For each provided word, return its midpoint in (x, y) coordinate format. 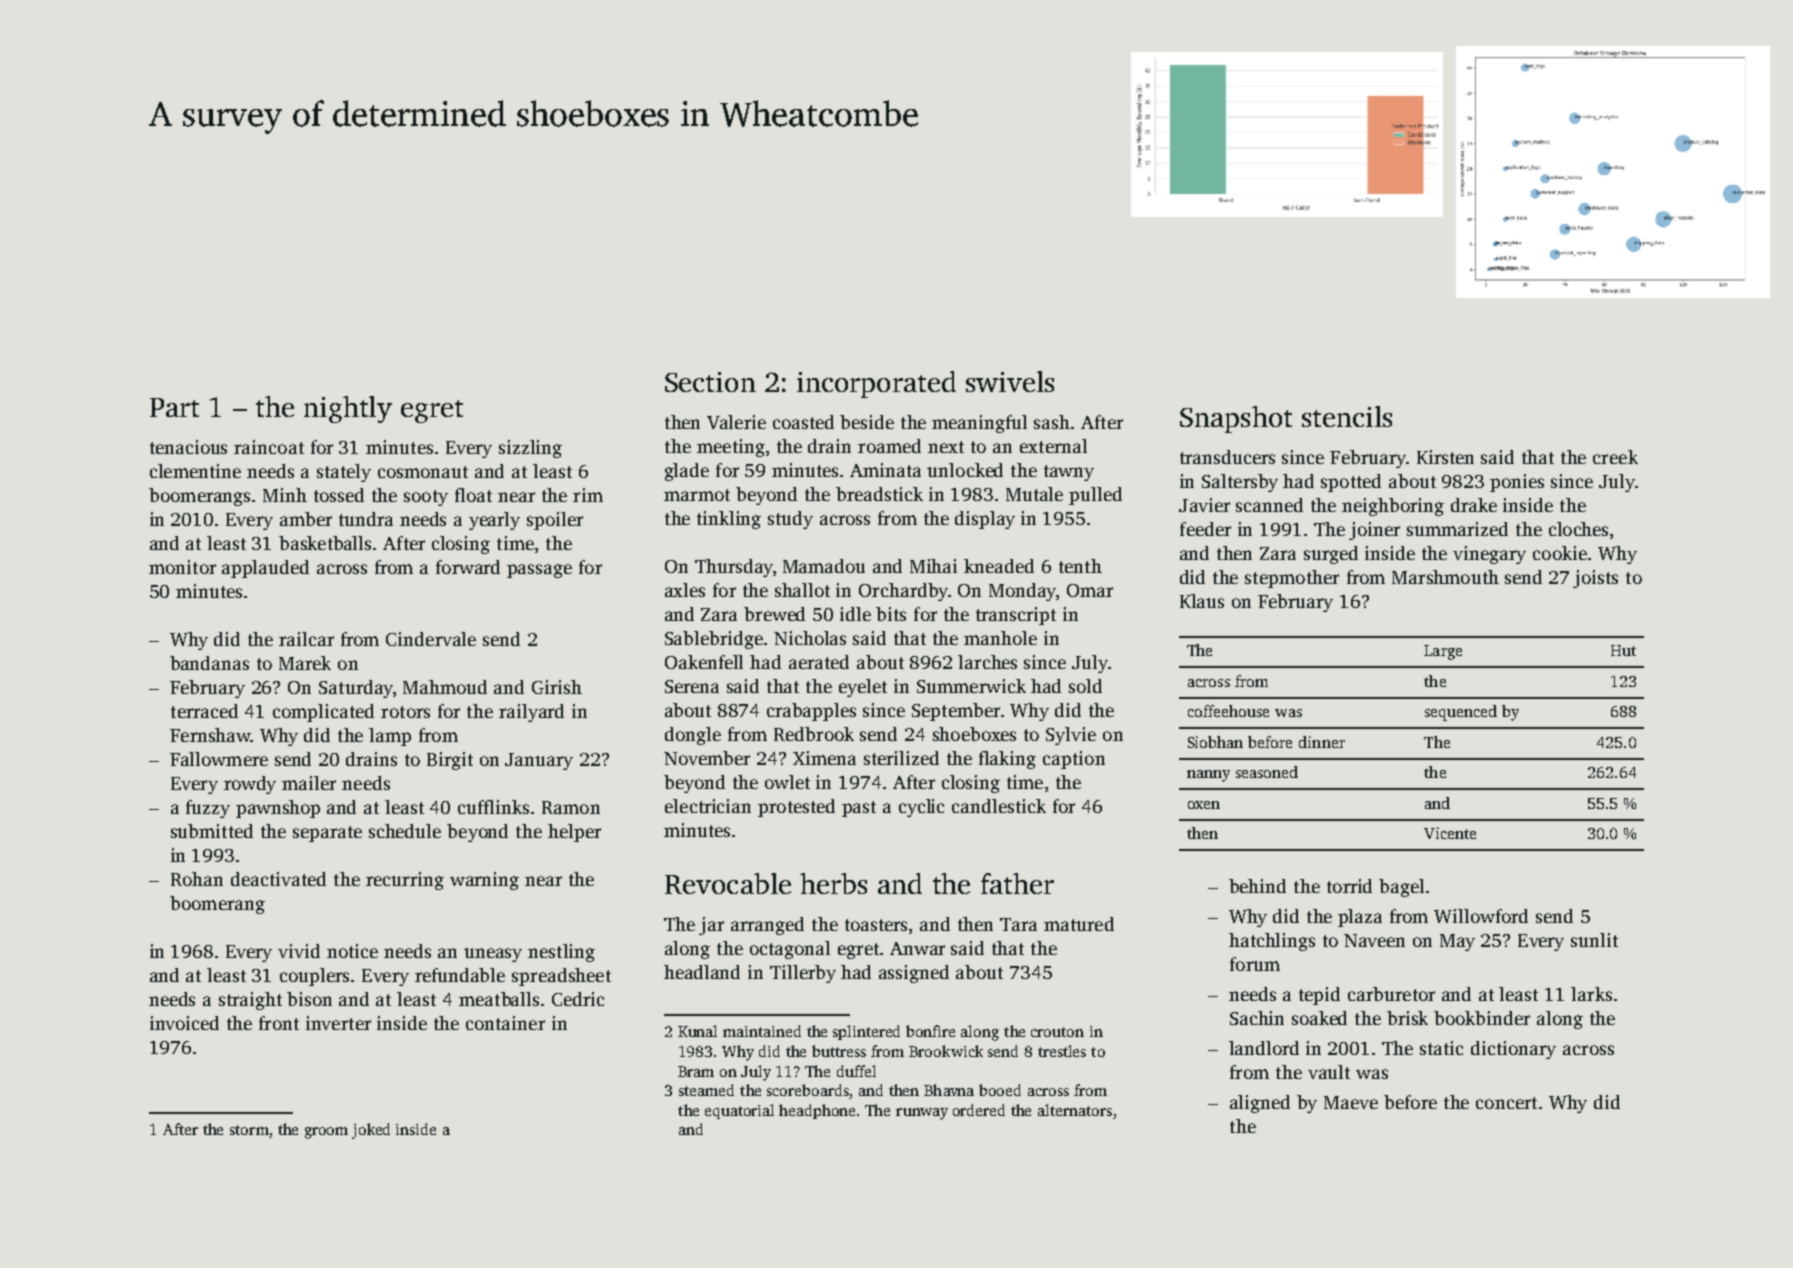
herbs (833, 883)
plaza (1360, 918)
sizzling (530, 449)
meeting (731, 448)
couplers (314, 977)
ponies (1517, 483)
